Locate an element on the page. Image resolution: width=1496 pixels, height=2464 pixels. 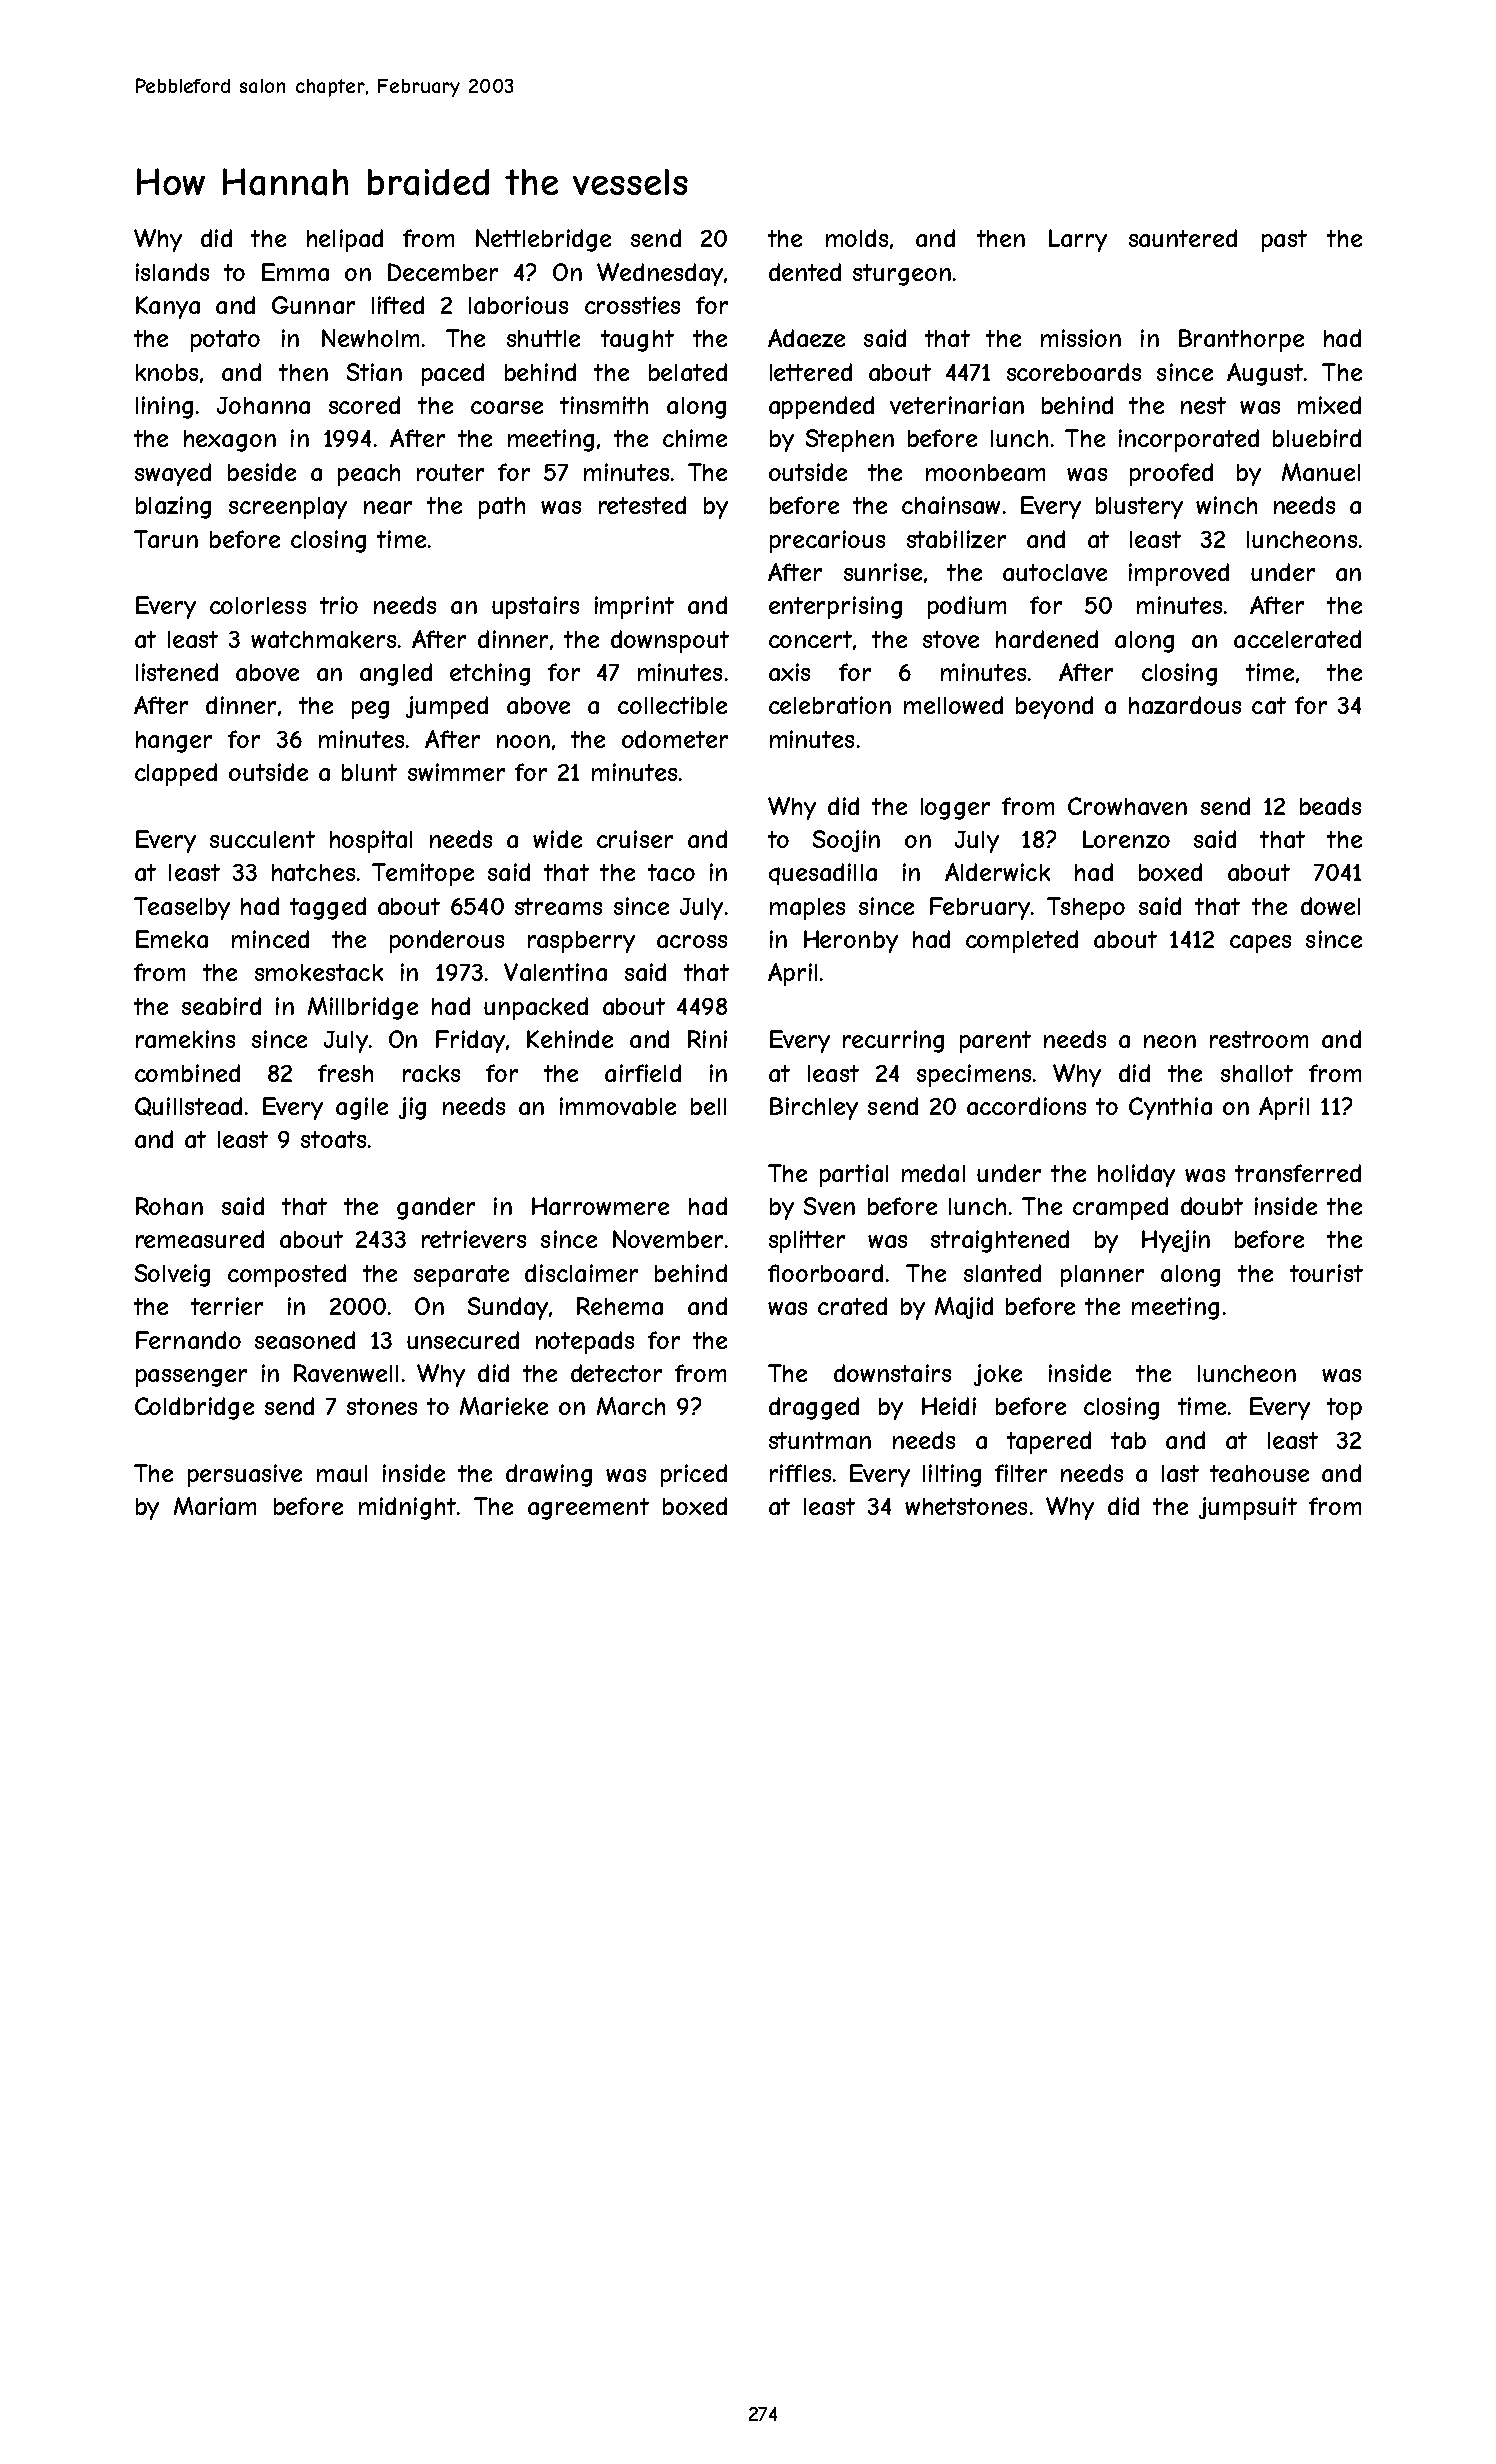
capes is located at coordinates (1260, 944).
